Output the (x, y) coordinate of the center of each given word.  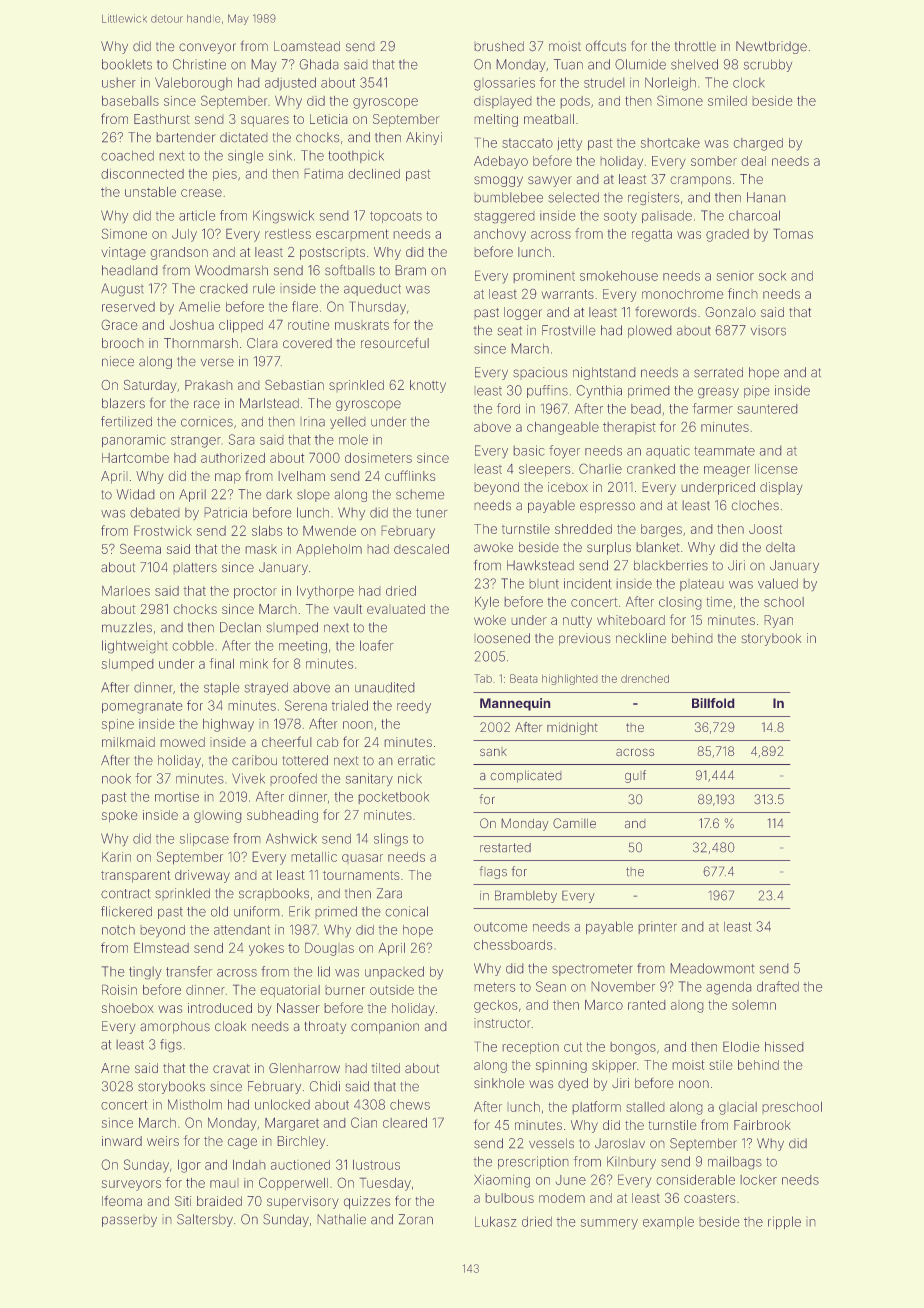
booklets (127, 64)
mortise (177, 797)
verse (217, 362)
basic (529, 450)
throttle (695, 46)
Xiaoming (502, 1181)
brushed (499, 46)
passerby (129, 1221)
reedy (414, 706)
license (776, 469)
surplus (609, 548)
